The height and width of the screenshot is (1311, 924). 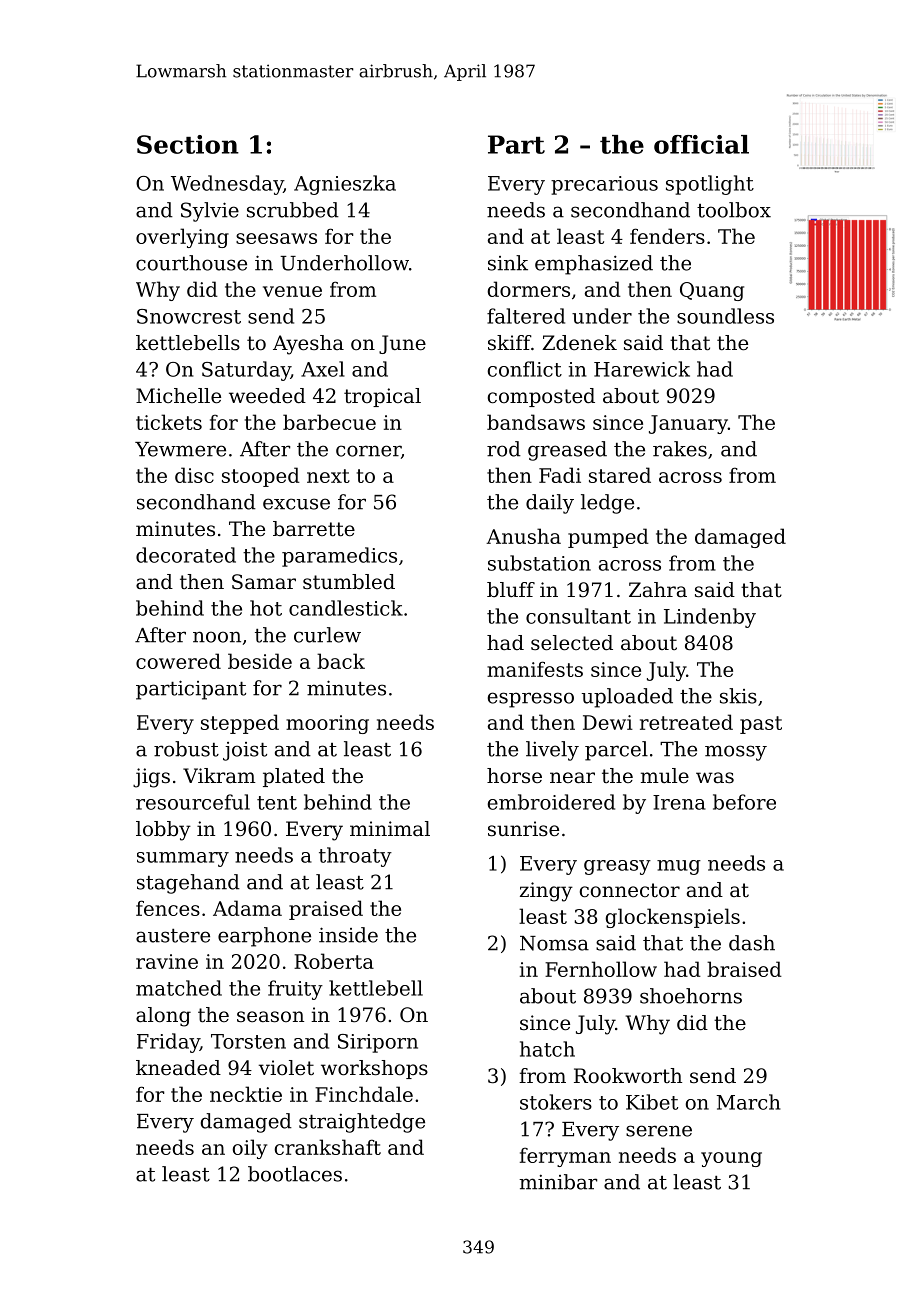 I want to click on Roberta, so click(x=334, y=961).
